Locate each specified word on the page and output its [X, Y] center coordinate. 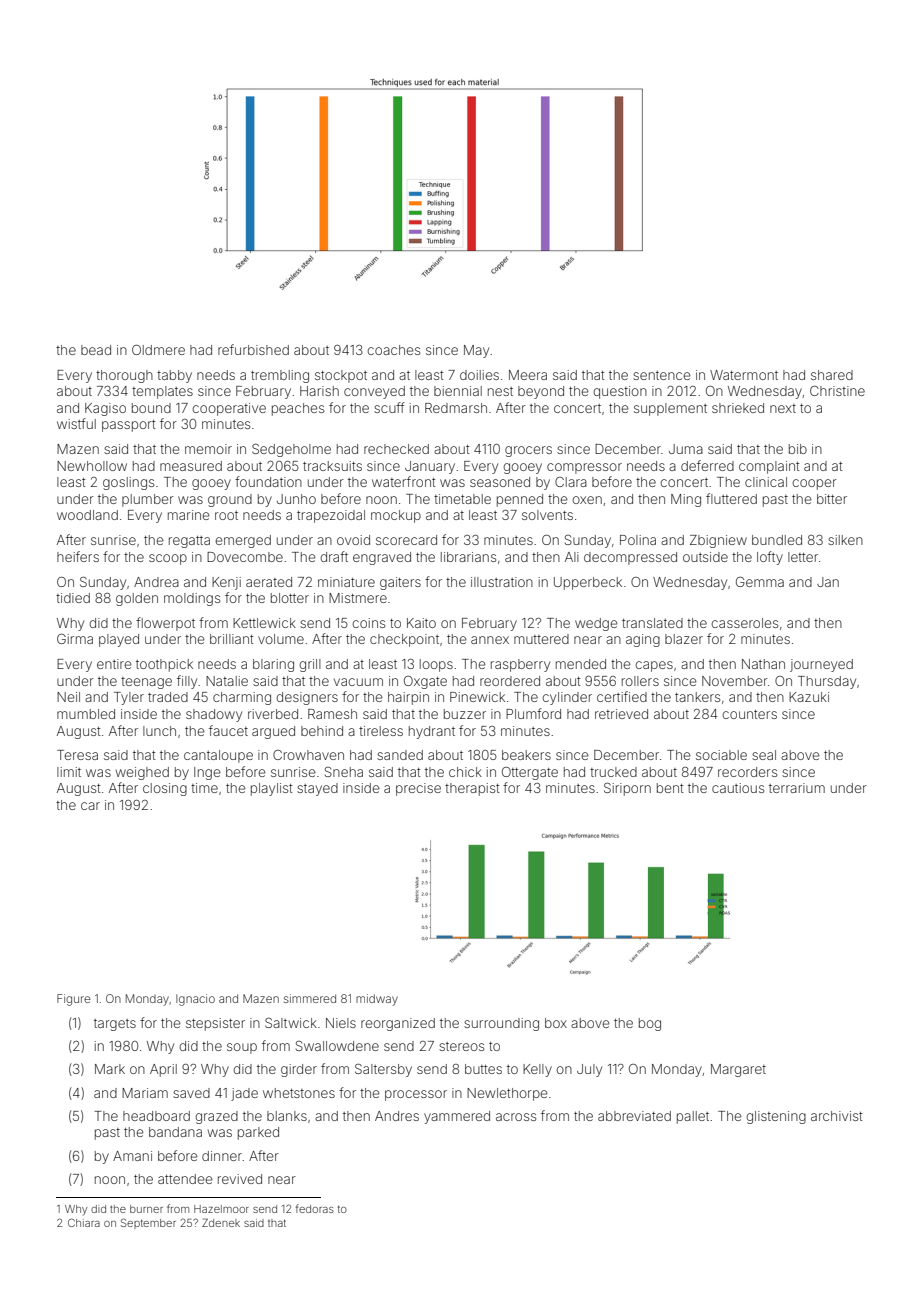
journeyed [821, 665]
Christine [837, 391]
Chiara [84, 1222]
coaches [394, 350]
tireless [381, 731]
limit [69, 772]
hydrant [432, 732]
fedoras [315, 1208]
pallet [693, 1117]
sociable [721, 755]
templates [162, 392]
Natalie [227, 681]
